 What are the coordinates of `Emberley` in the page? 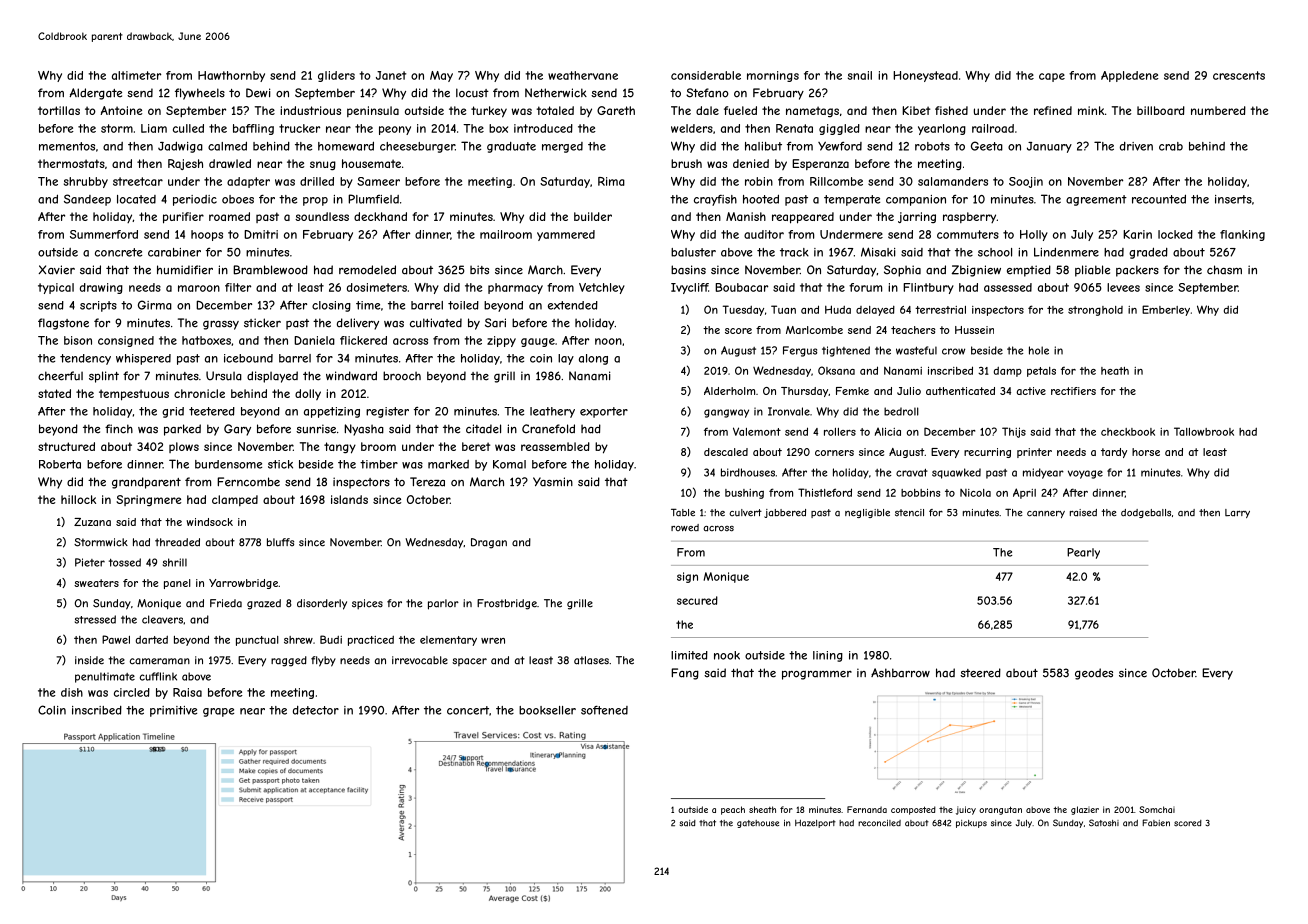 It's located at (1166, 310).
